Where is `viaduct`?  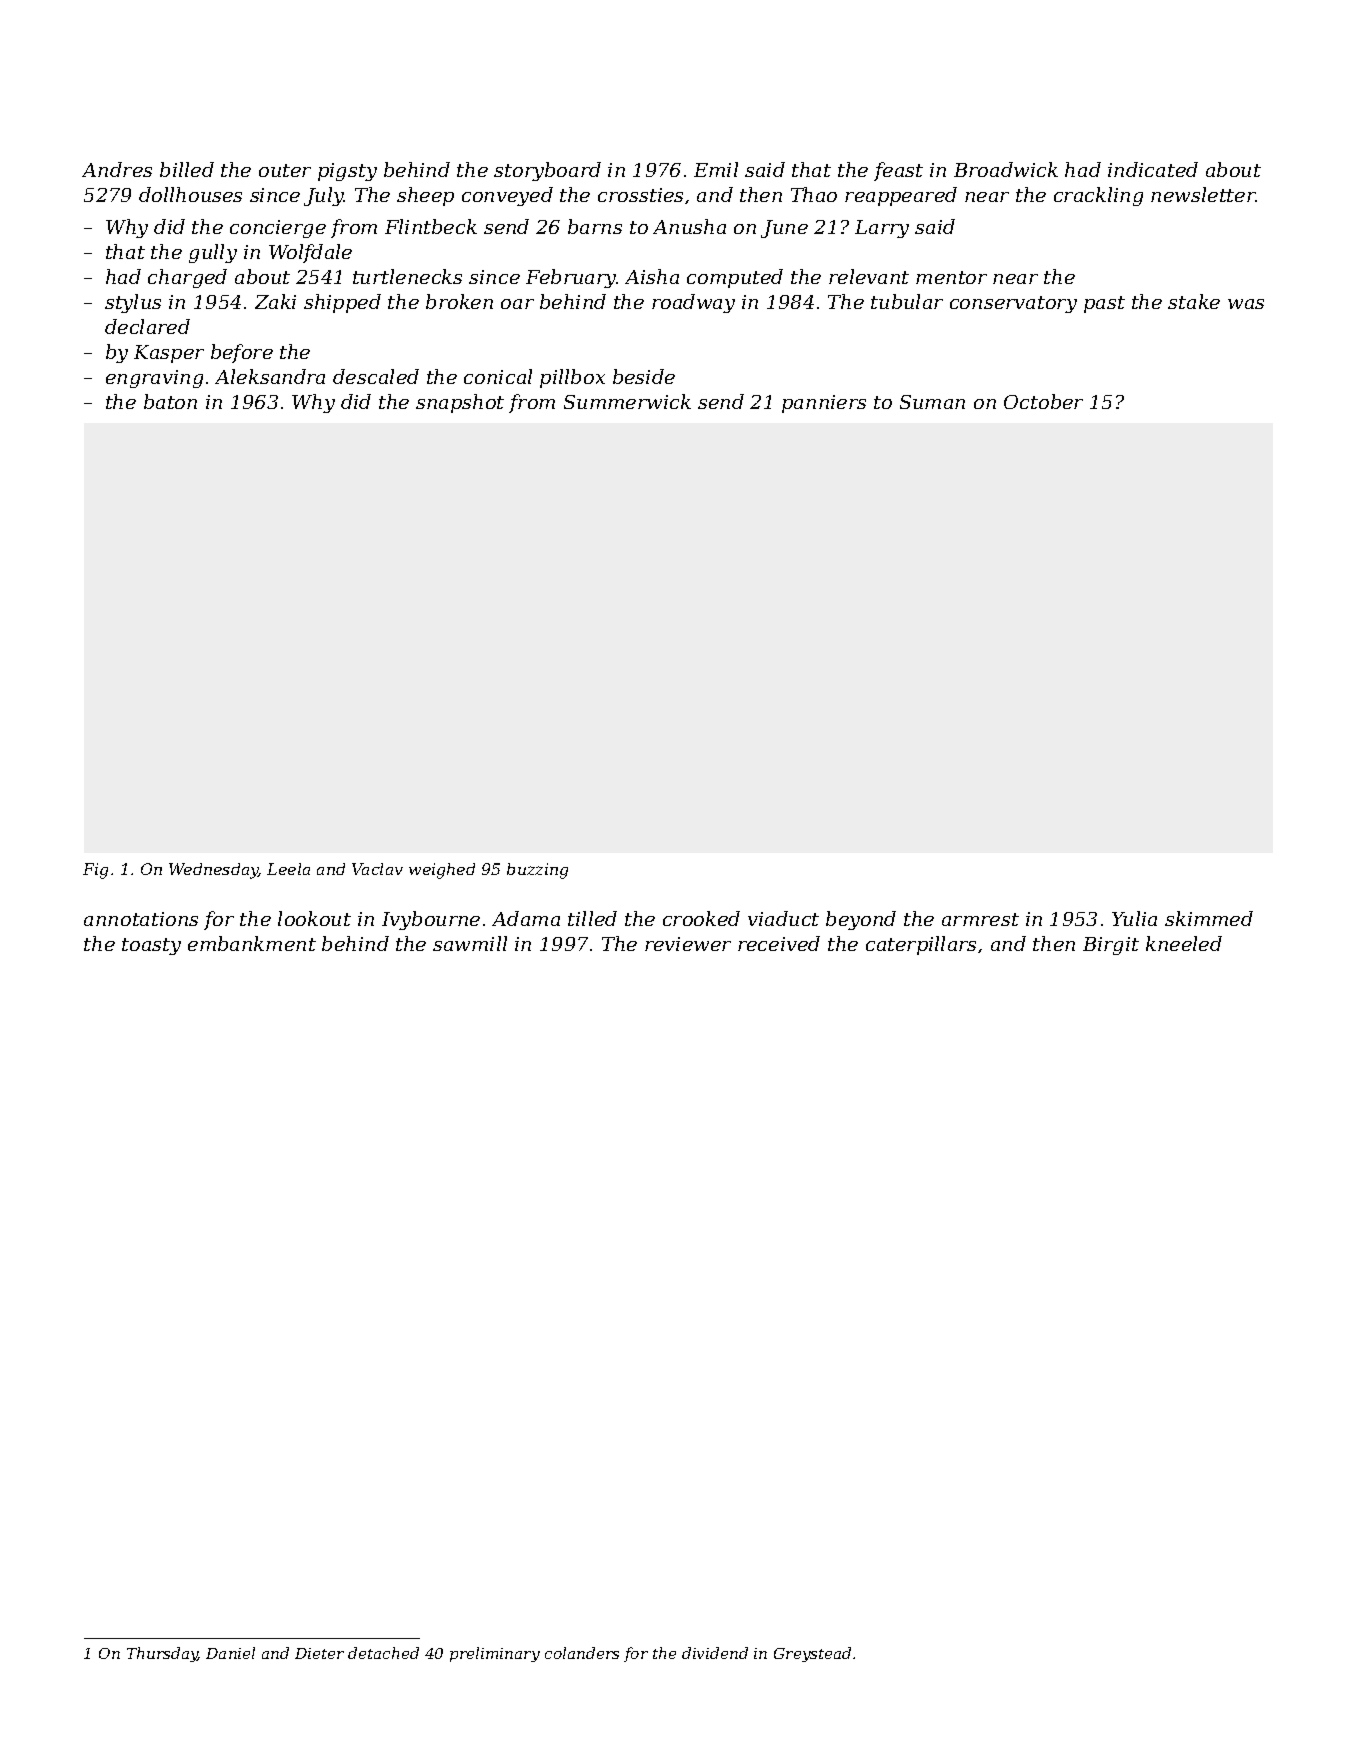 viaduct is located at coordinates (783, 918).
